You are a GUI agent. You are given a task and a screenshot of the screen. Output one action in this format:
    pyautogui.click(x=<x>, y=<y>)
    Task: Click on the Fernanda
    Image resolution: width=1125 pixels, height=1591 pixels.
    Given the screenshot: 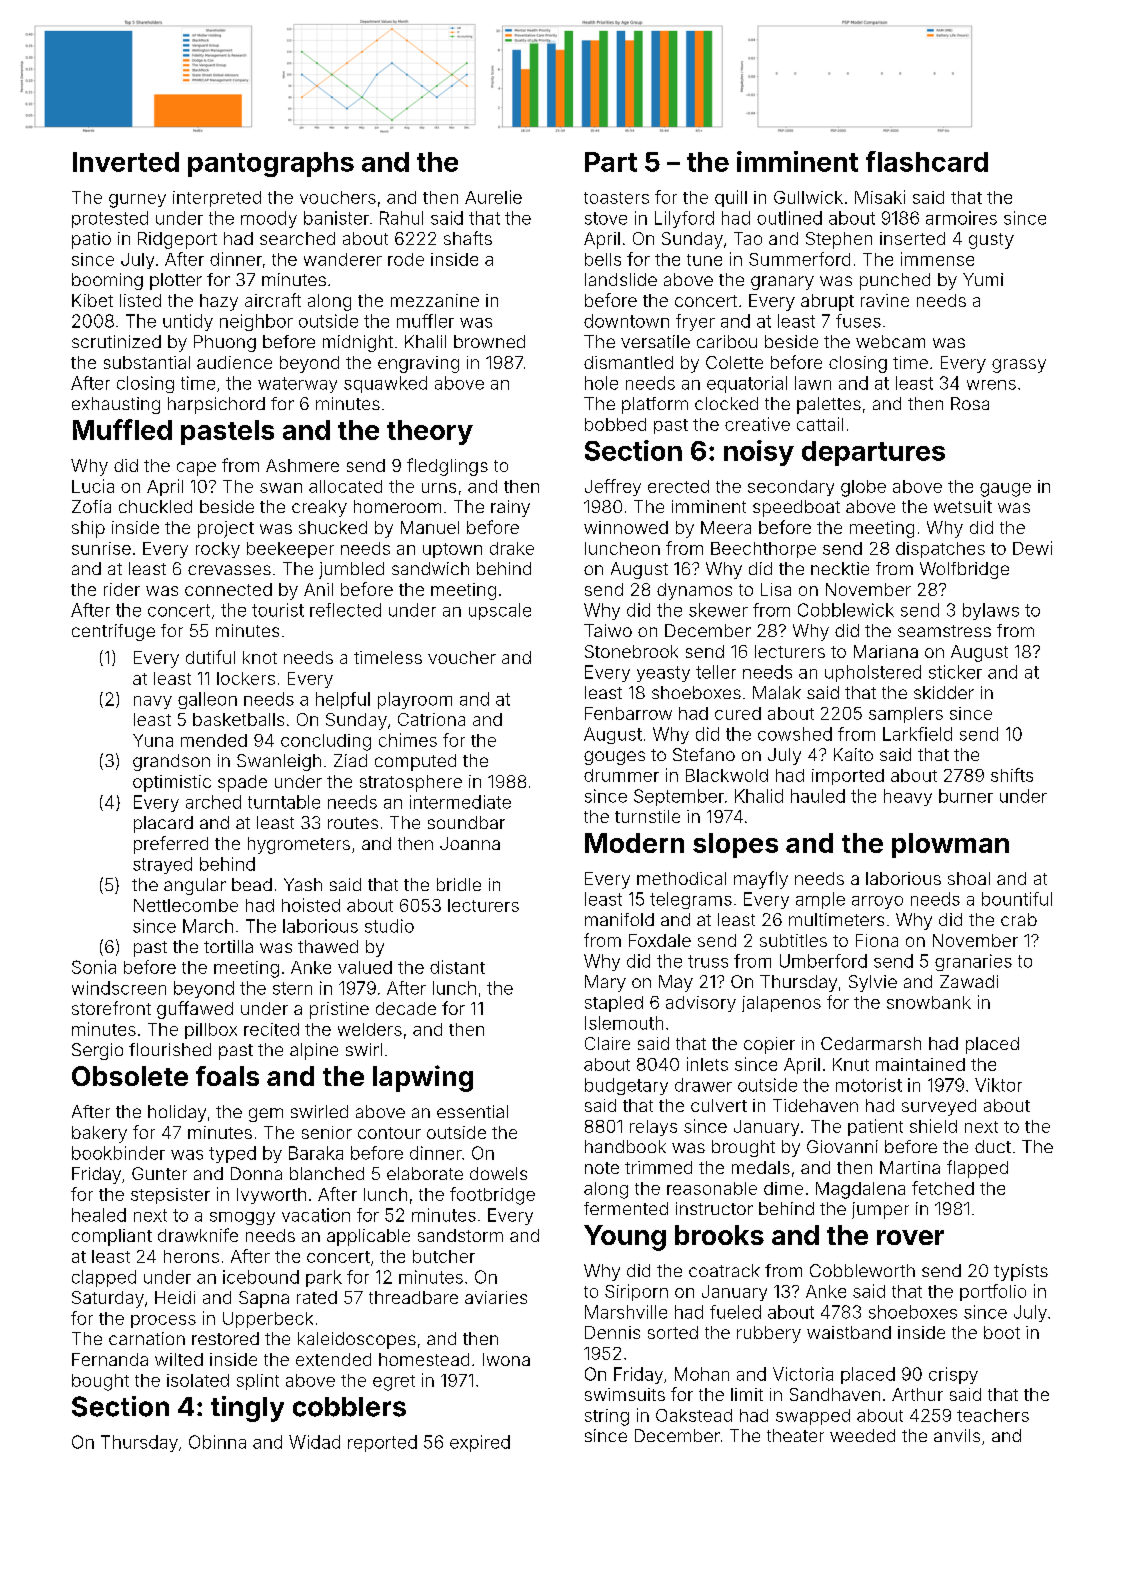 What is the action you would take?
    pyautogui.click(x=110, y=1359)
